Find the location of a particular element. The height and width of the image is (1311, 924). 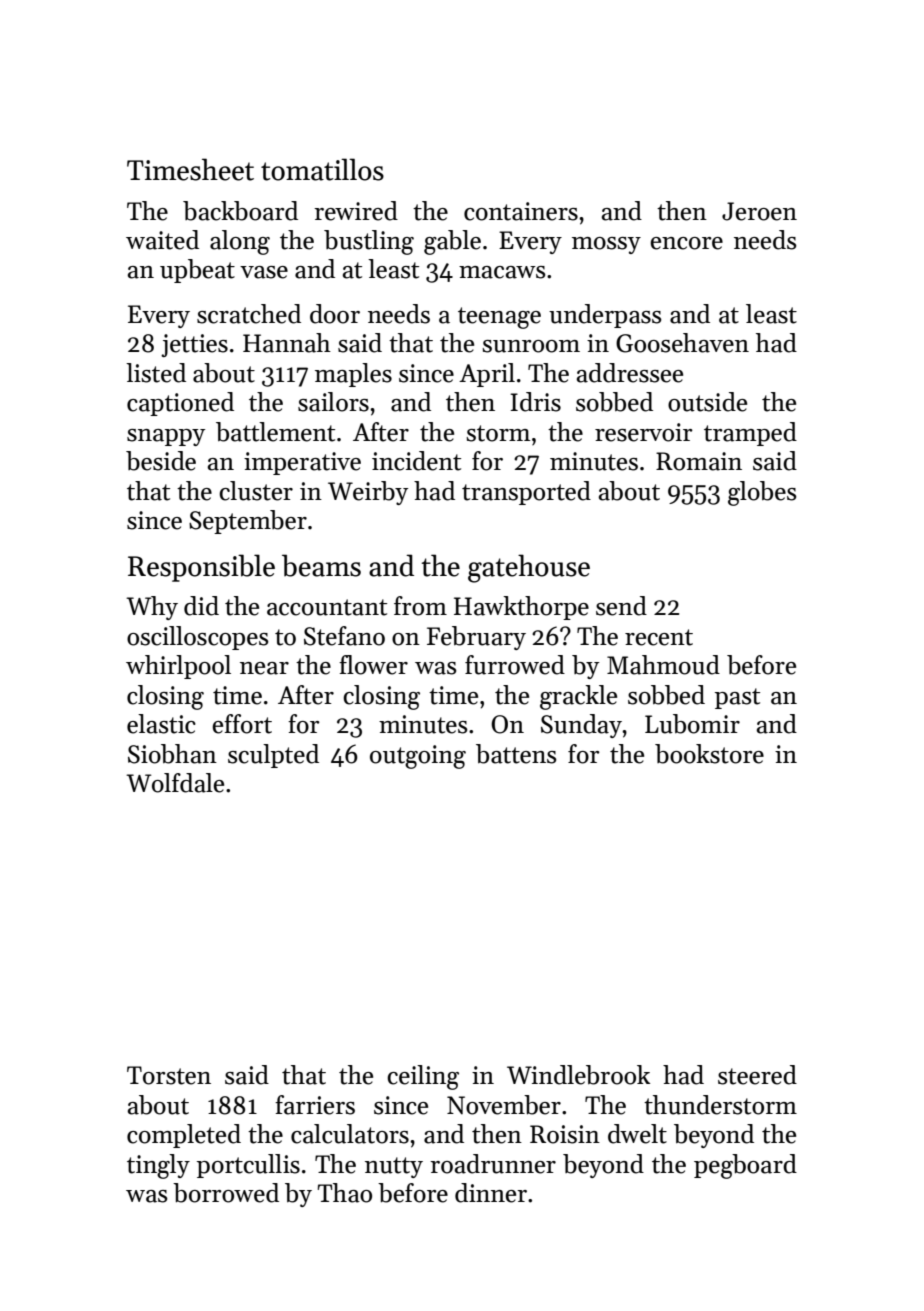

Jeroen is located at coordinates (759, 211).
